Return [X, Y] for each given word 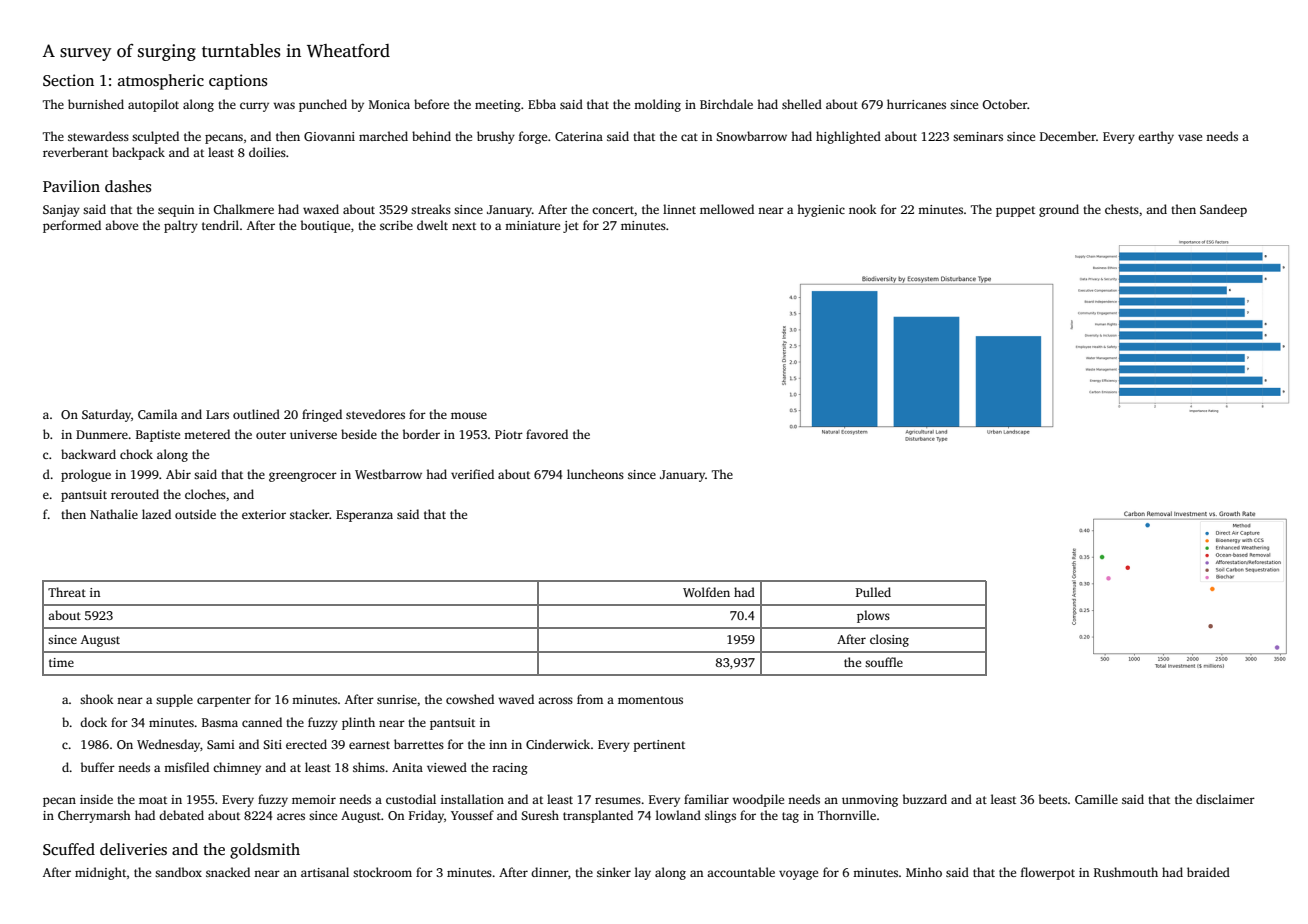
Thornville [847, 815]
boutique [325, 226]
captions [238, 82]
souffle [884, 662]
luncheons [595, 474]
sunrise [397, 699]
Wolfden [706, 592]
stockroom [382, 872]
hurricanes [916, 104]
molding [657, 105]
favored [547, 434]
